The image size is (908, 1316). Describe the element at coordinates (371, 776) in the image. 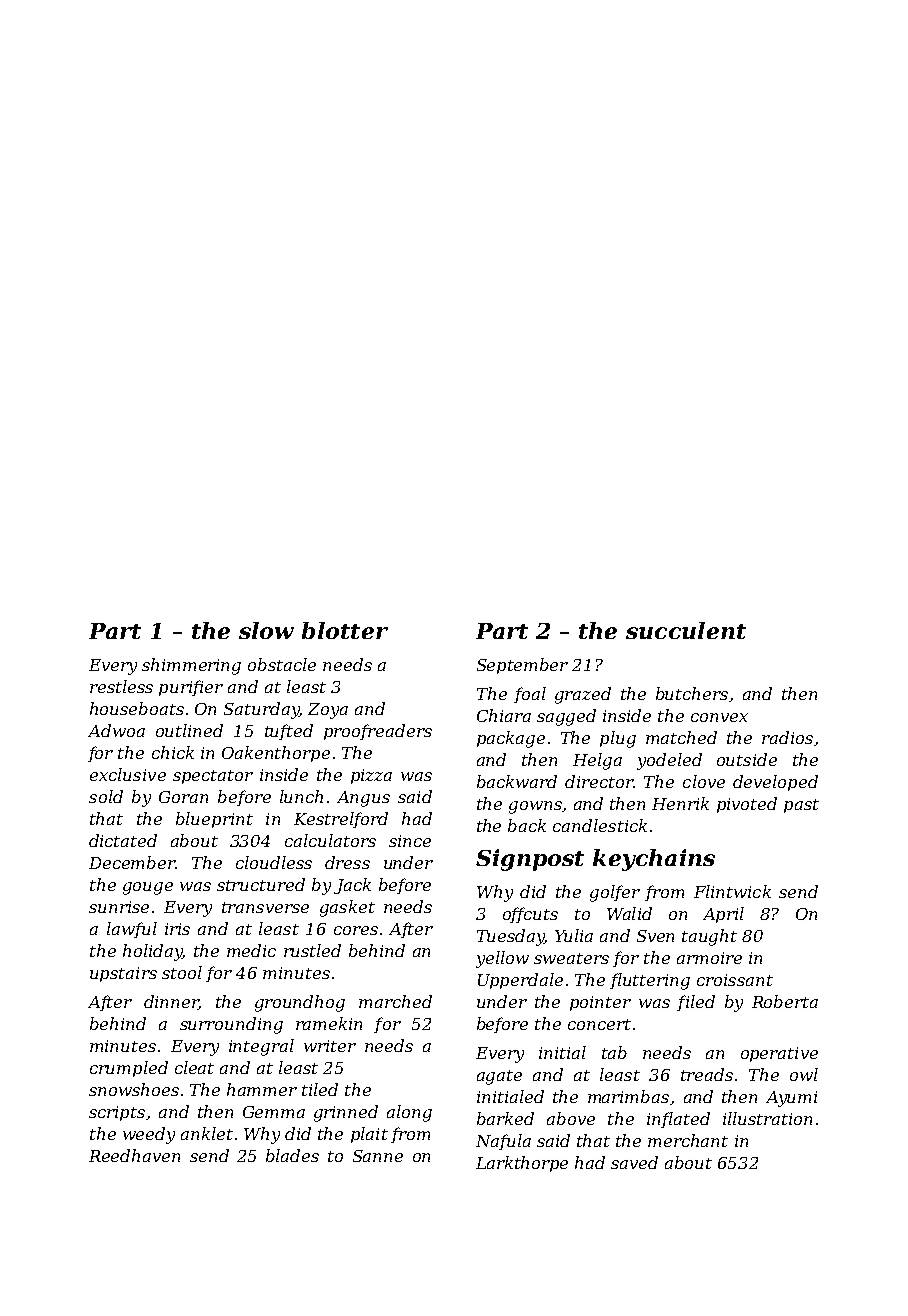

I see `pizza` at that location.
